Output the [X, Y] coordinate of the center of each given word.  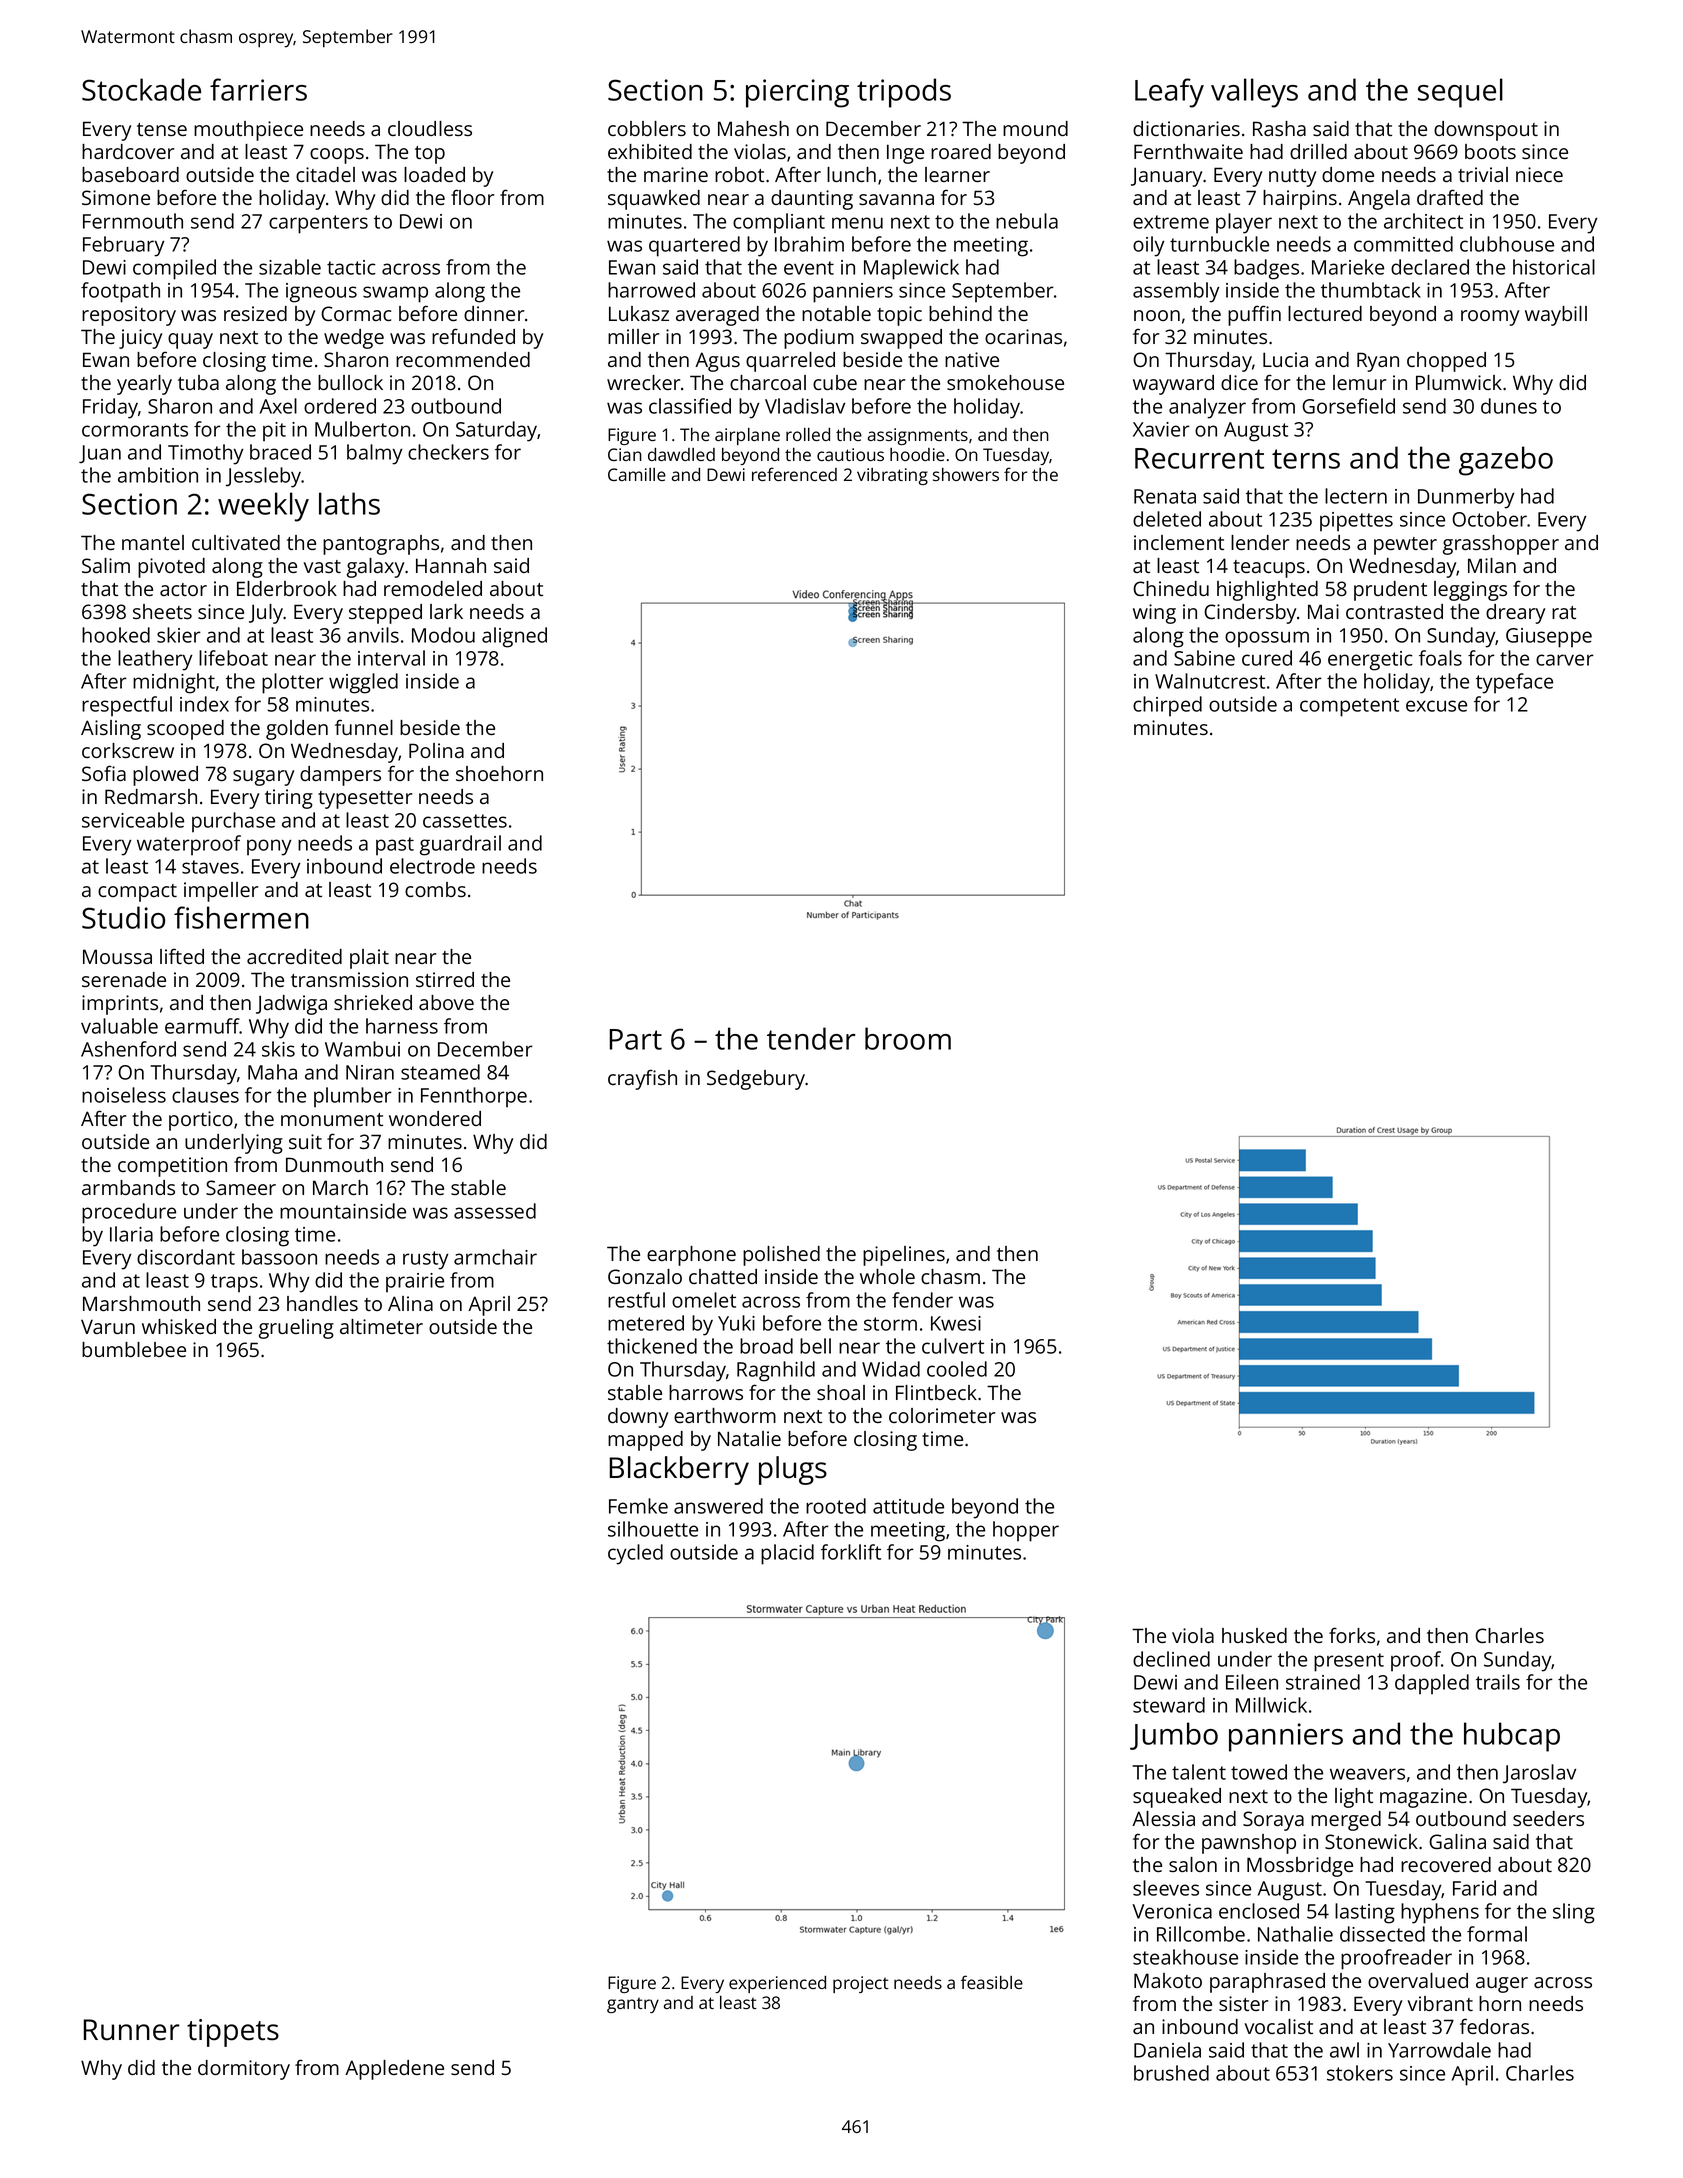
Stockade [141, 89]
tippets [233, 2033]
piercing [797, 93]
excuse [1436, 706]
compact [137, 893]
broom [908, 1038]
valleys [1254, 93]
